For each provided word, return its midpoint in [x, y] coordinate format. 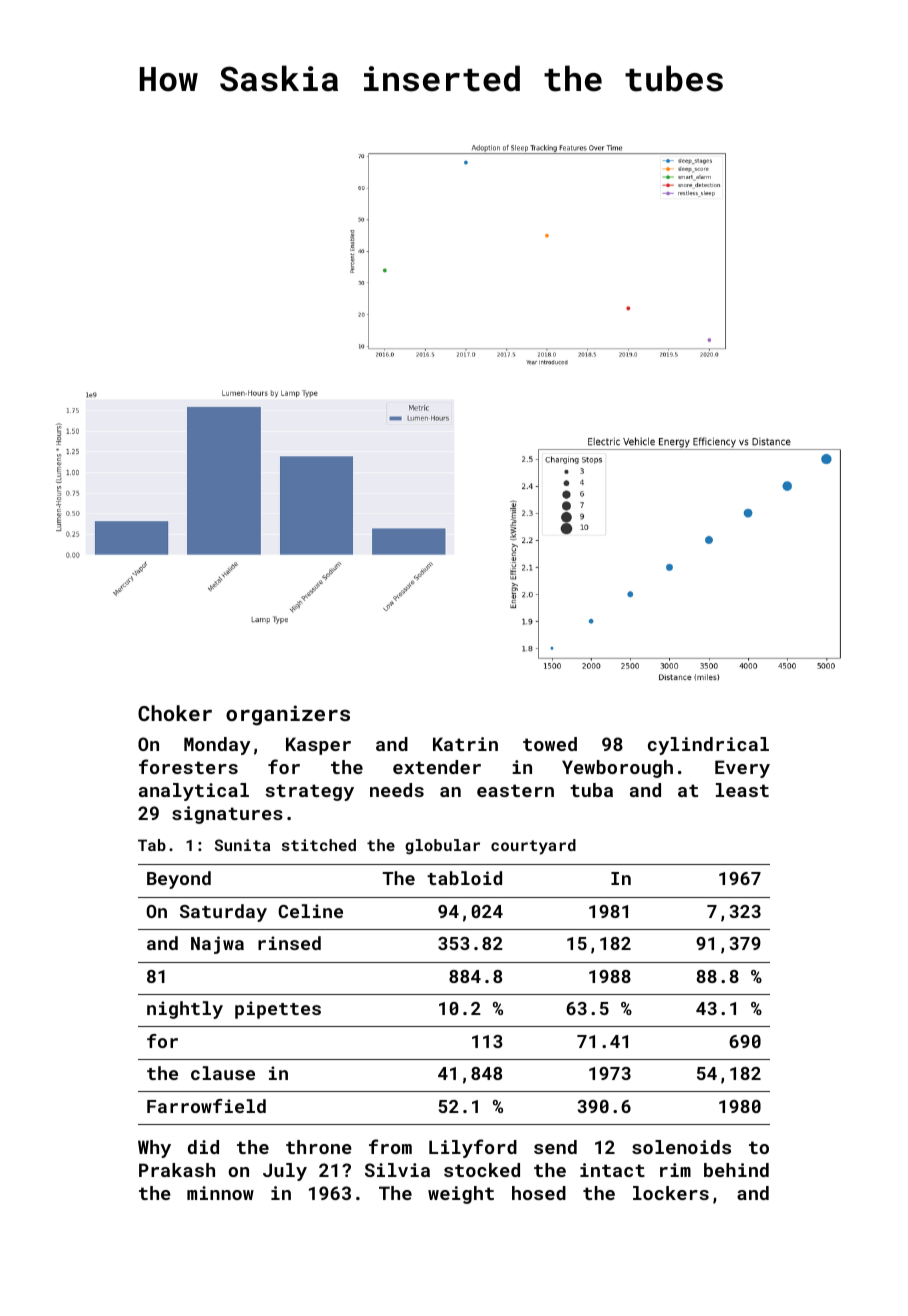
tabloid [464, 878]
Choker [175, 713]
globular [442, 847]
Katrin [465, 744]
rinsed [289, 943]
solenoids [681, 1147]
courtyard [533, 847]
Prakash [177, 1170]
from [390, 1146]
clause [223, 1073]
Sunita [242, 845]
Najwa [217, 945]
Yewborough [617, 769]
